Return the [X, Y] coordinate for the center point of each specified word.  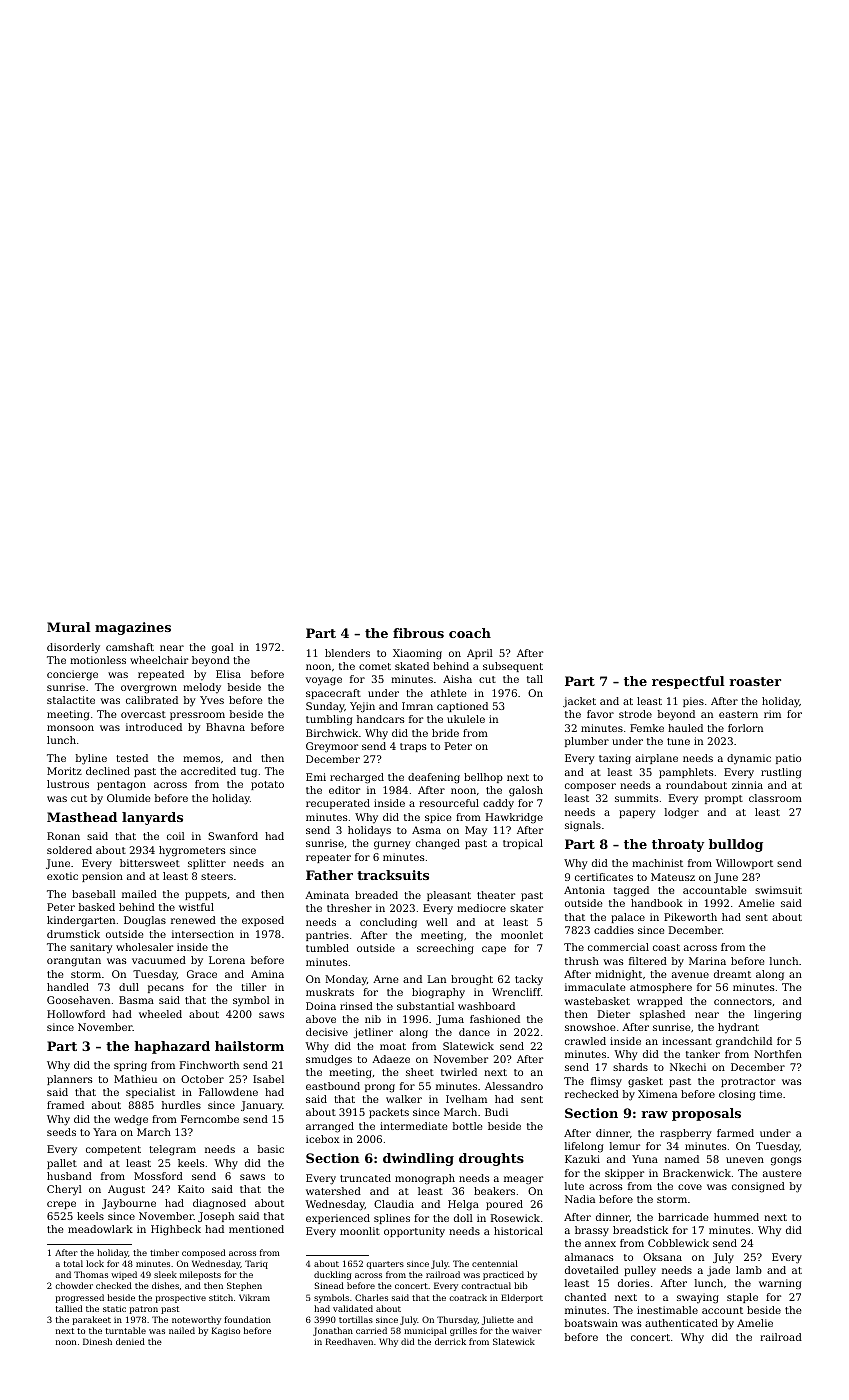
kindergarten [81, 921]
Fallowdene [228, 1092]
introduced [154, 727]
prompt [724, 799]
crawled [585, 1041]
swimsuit [778, 890]
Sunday [325, 707]
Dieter [614, 1014]
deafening [434, 778]
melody [202, 688]
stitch [221, 1297]
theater [496, 895]
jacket [579, 702]
